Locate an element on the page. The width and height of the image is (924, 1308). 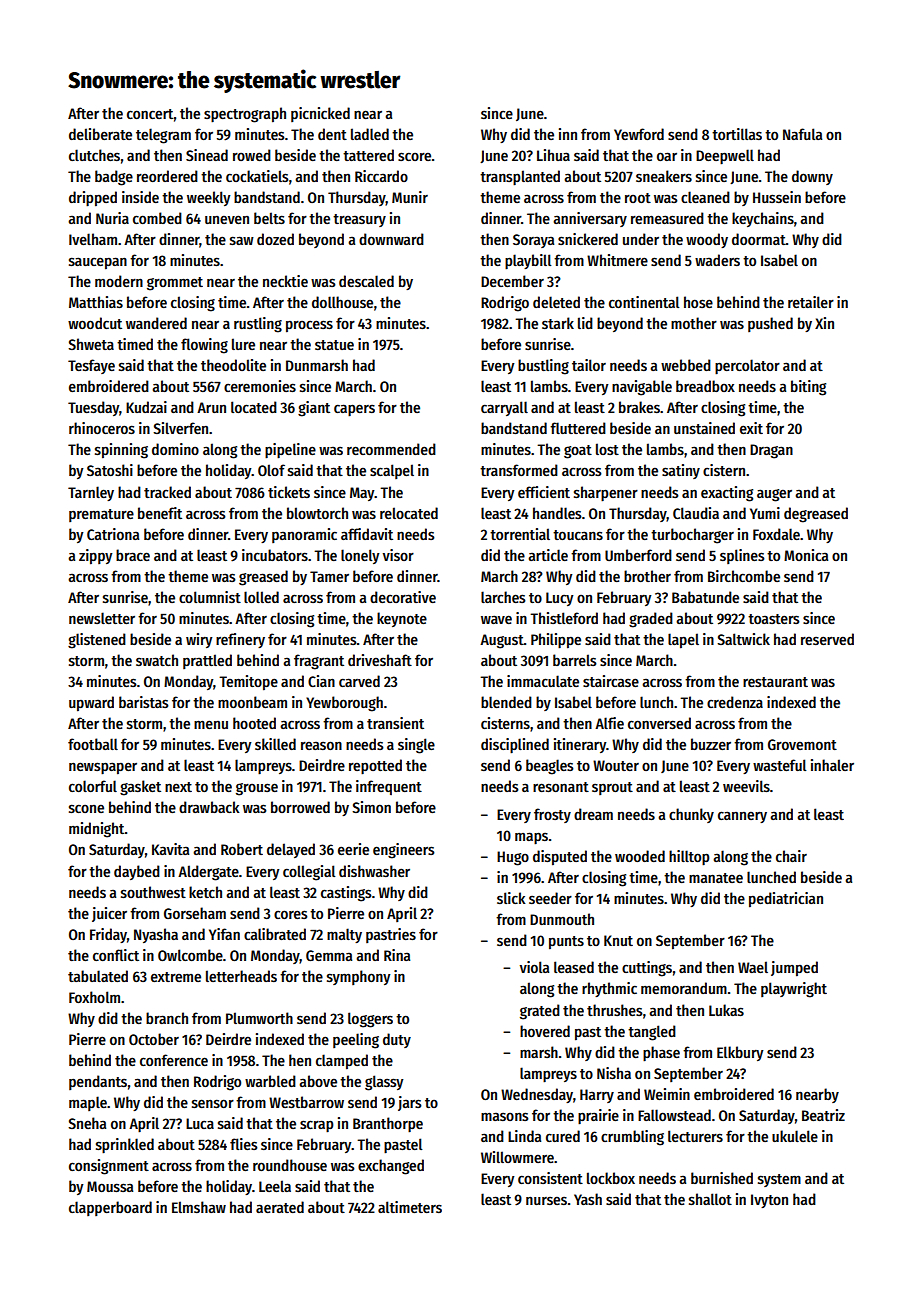
concert is located at coordinates (150, 114).
